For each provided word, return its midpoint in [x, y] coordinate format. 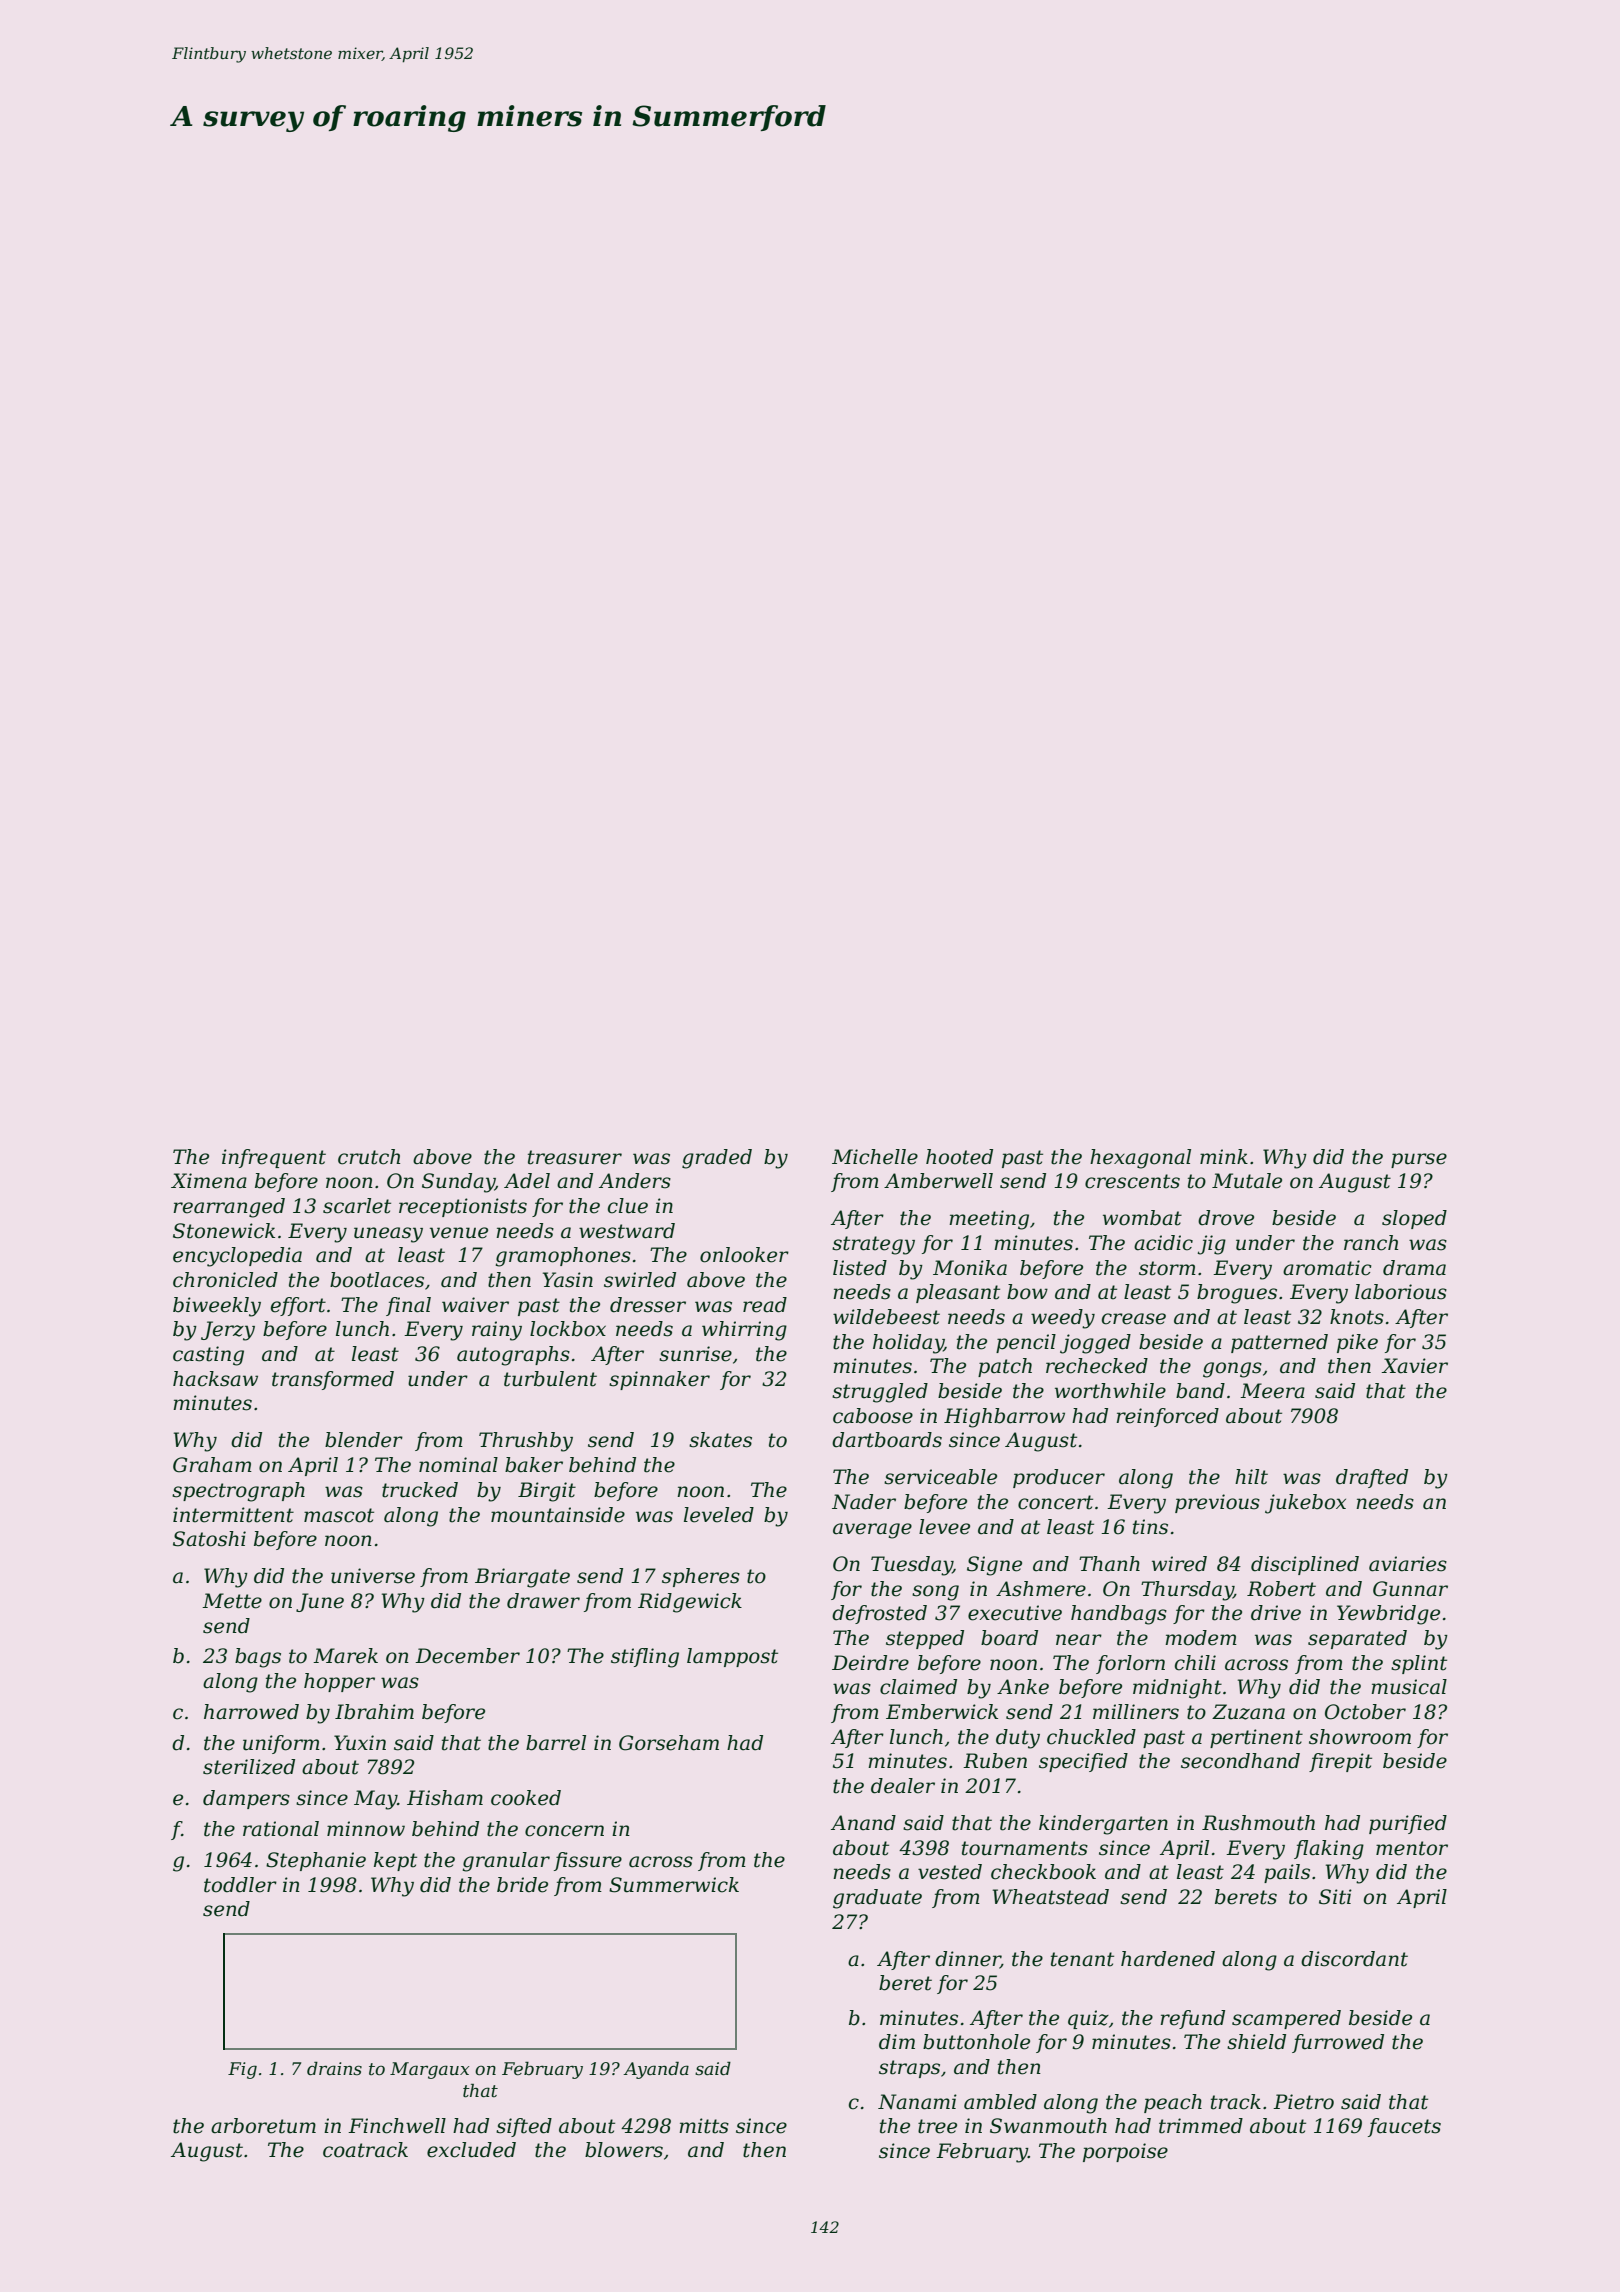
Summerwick [674, 1885]
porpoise [1125, 2152]
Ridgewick [690, 1603]
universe [373, 1576]
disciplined [1305, 1565]
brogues [1237, 1294]
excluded [471, 2150]
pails [1287, 1873]
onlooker [744, 1255]
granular [506, 1862]
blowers [624, 2150]
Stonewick [224, 1231]
